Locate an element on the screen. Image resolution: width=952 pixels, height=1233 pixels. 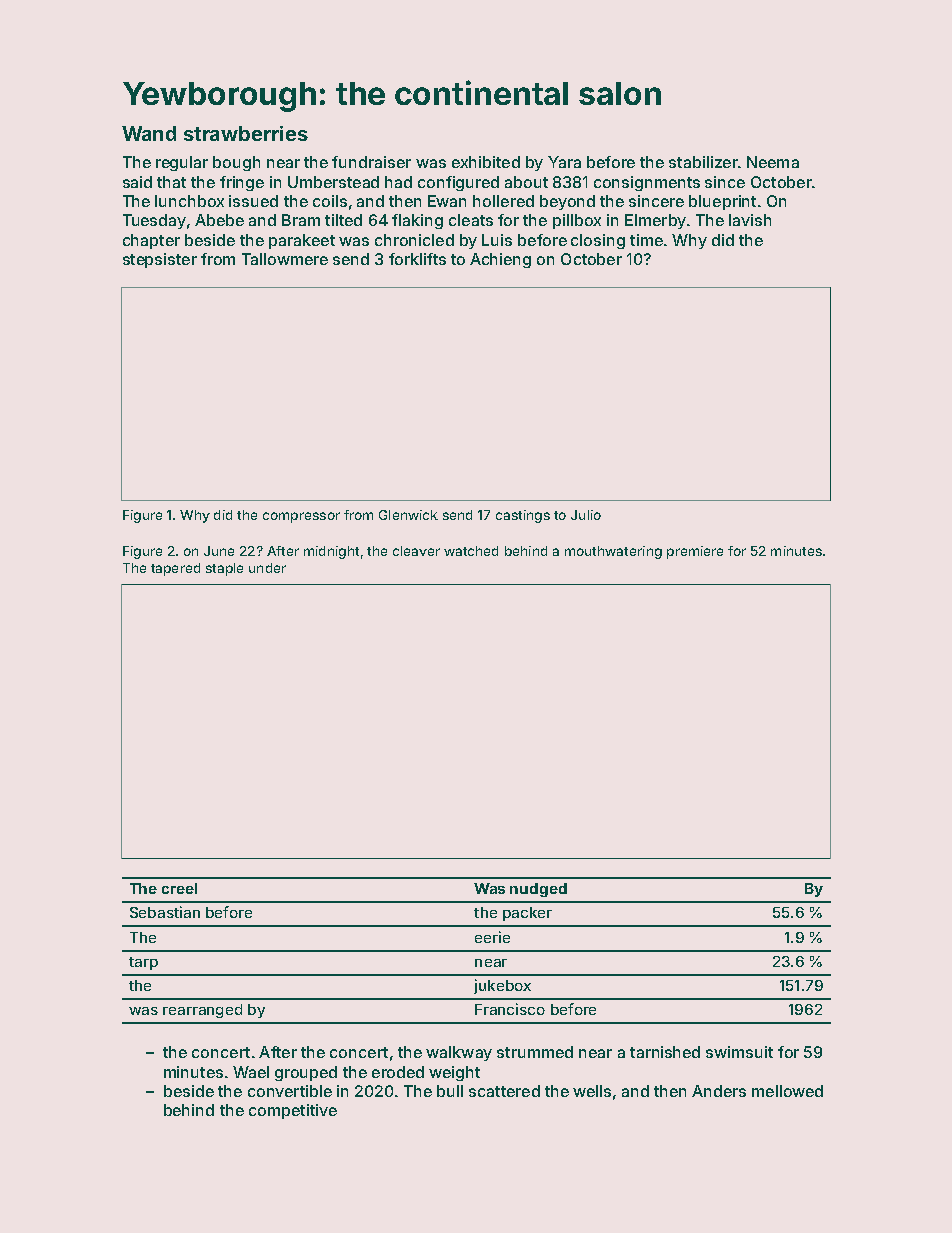
tapered is located at coordinates (175, 569).
